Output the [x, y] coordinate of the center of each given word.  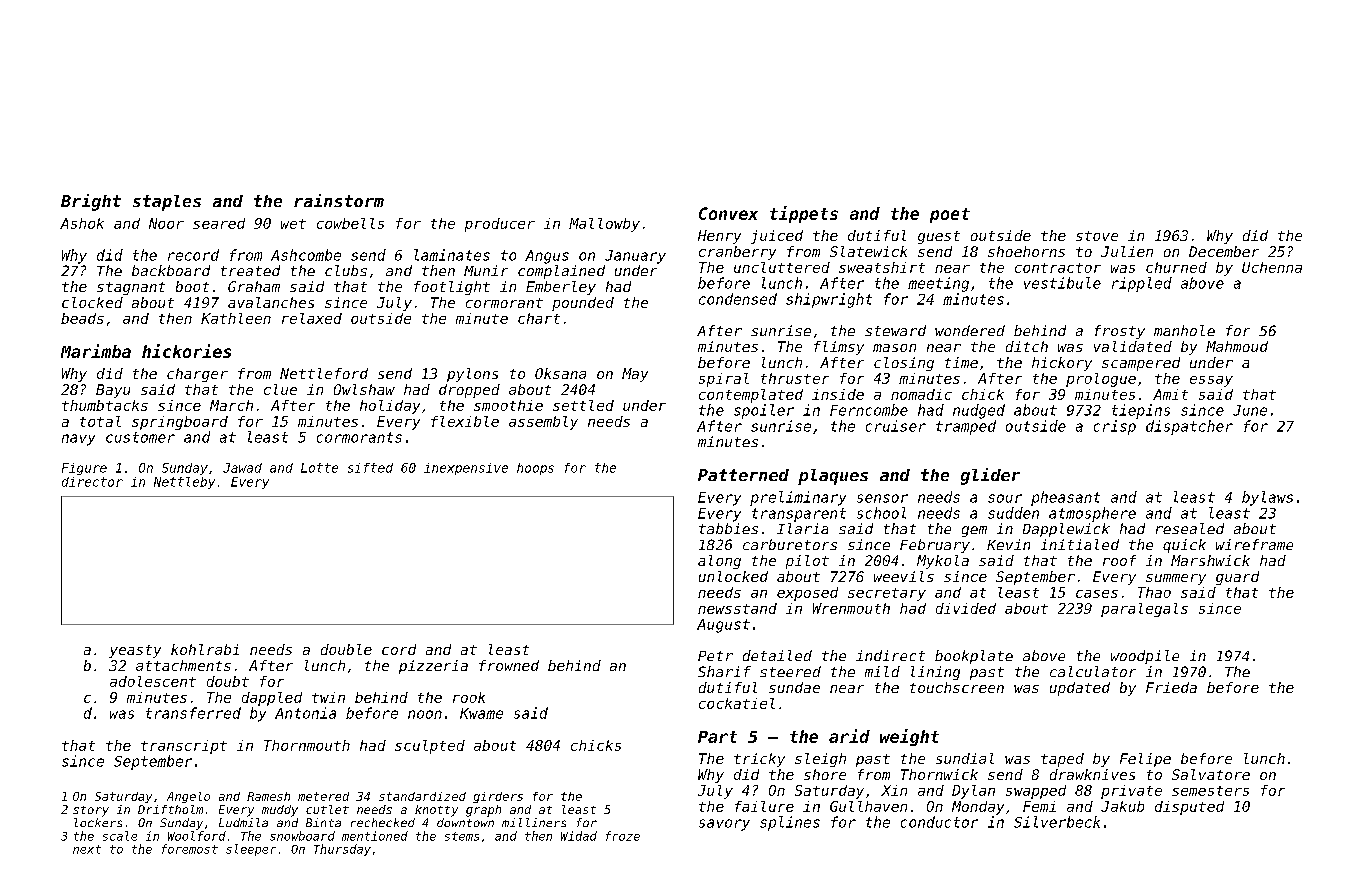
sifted [370, 468]
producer [500, 225]
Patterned [743, 475]
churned [1176, 267]
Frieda [1171, 687]
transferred [193, 713]
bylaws [1267, 498]
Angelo [188, 797]
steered [790, 671]
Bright [91, 202]
